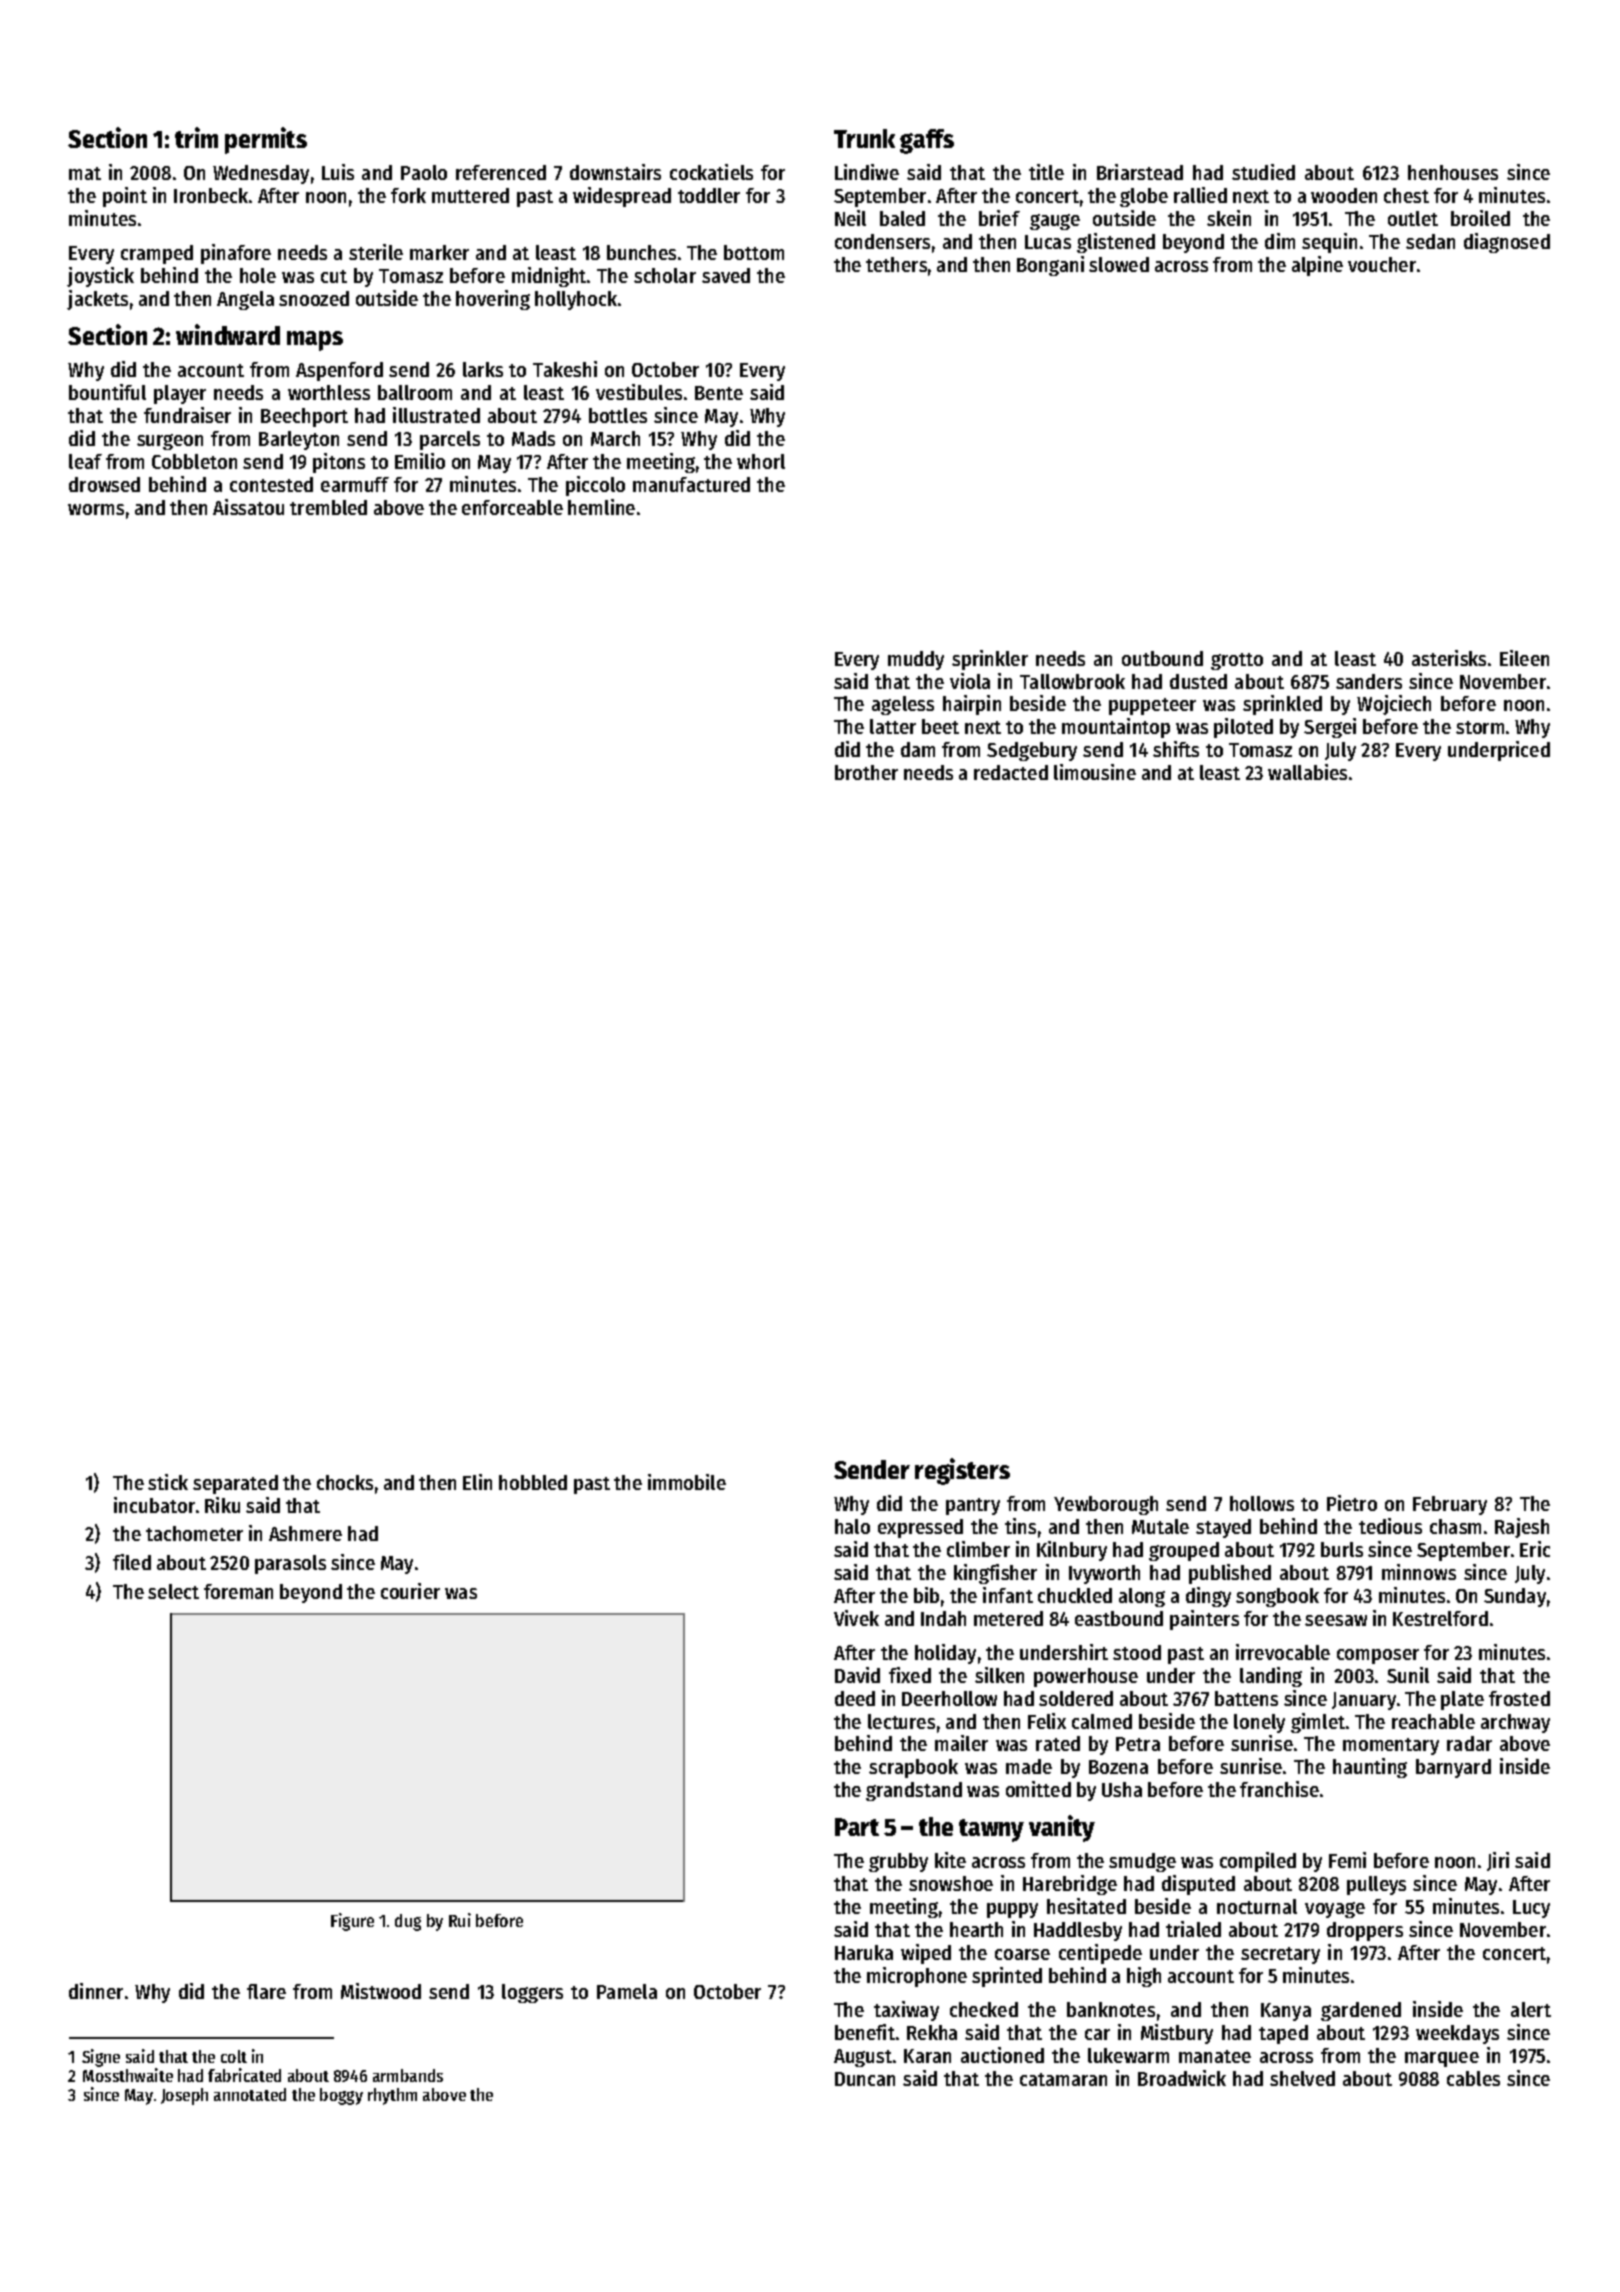  What do you see at coordinates (132, 1562) in the screenshot?
I see `filed` at bounding box center [132, 1562].
